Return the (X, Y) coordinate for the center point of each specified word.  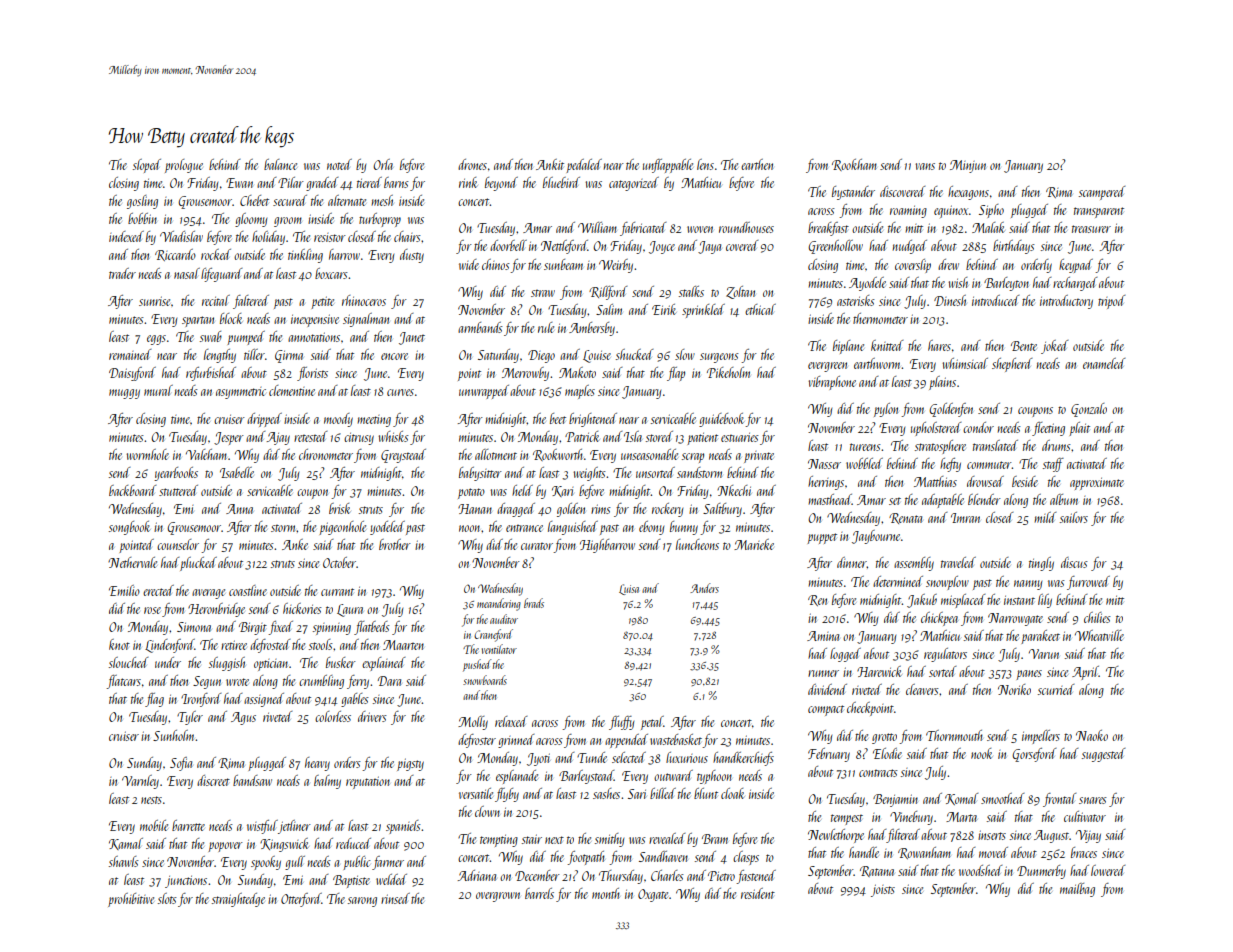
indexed (126, 236)
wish (958, 282)
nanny (1028, 585)
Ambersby (592, 329)
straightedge (238, 900)
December (537, 875)
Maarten (403, 645)
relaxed (511, 721)
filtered (903, 836)
